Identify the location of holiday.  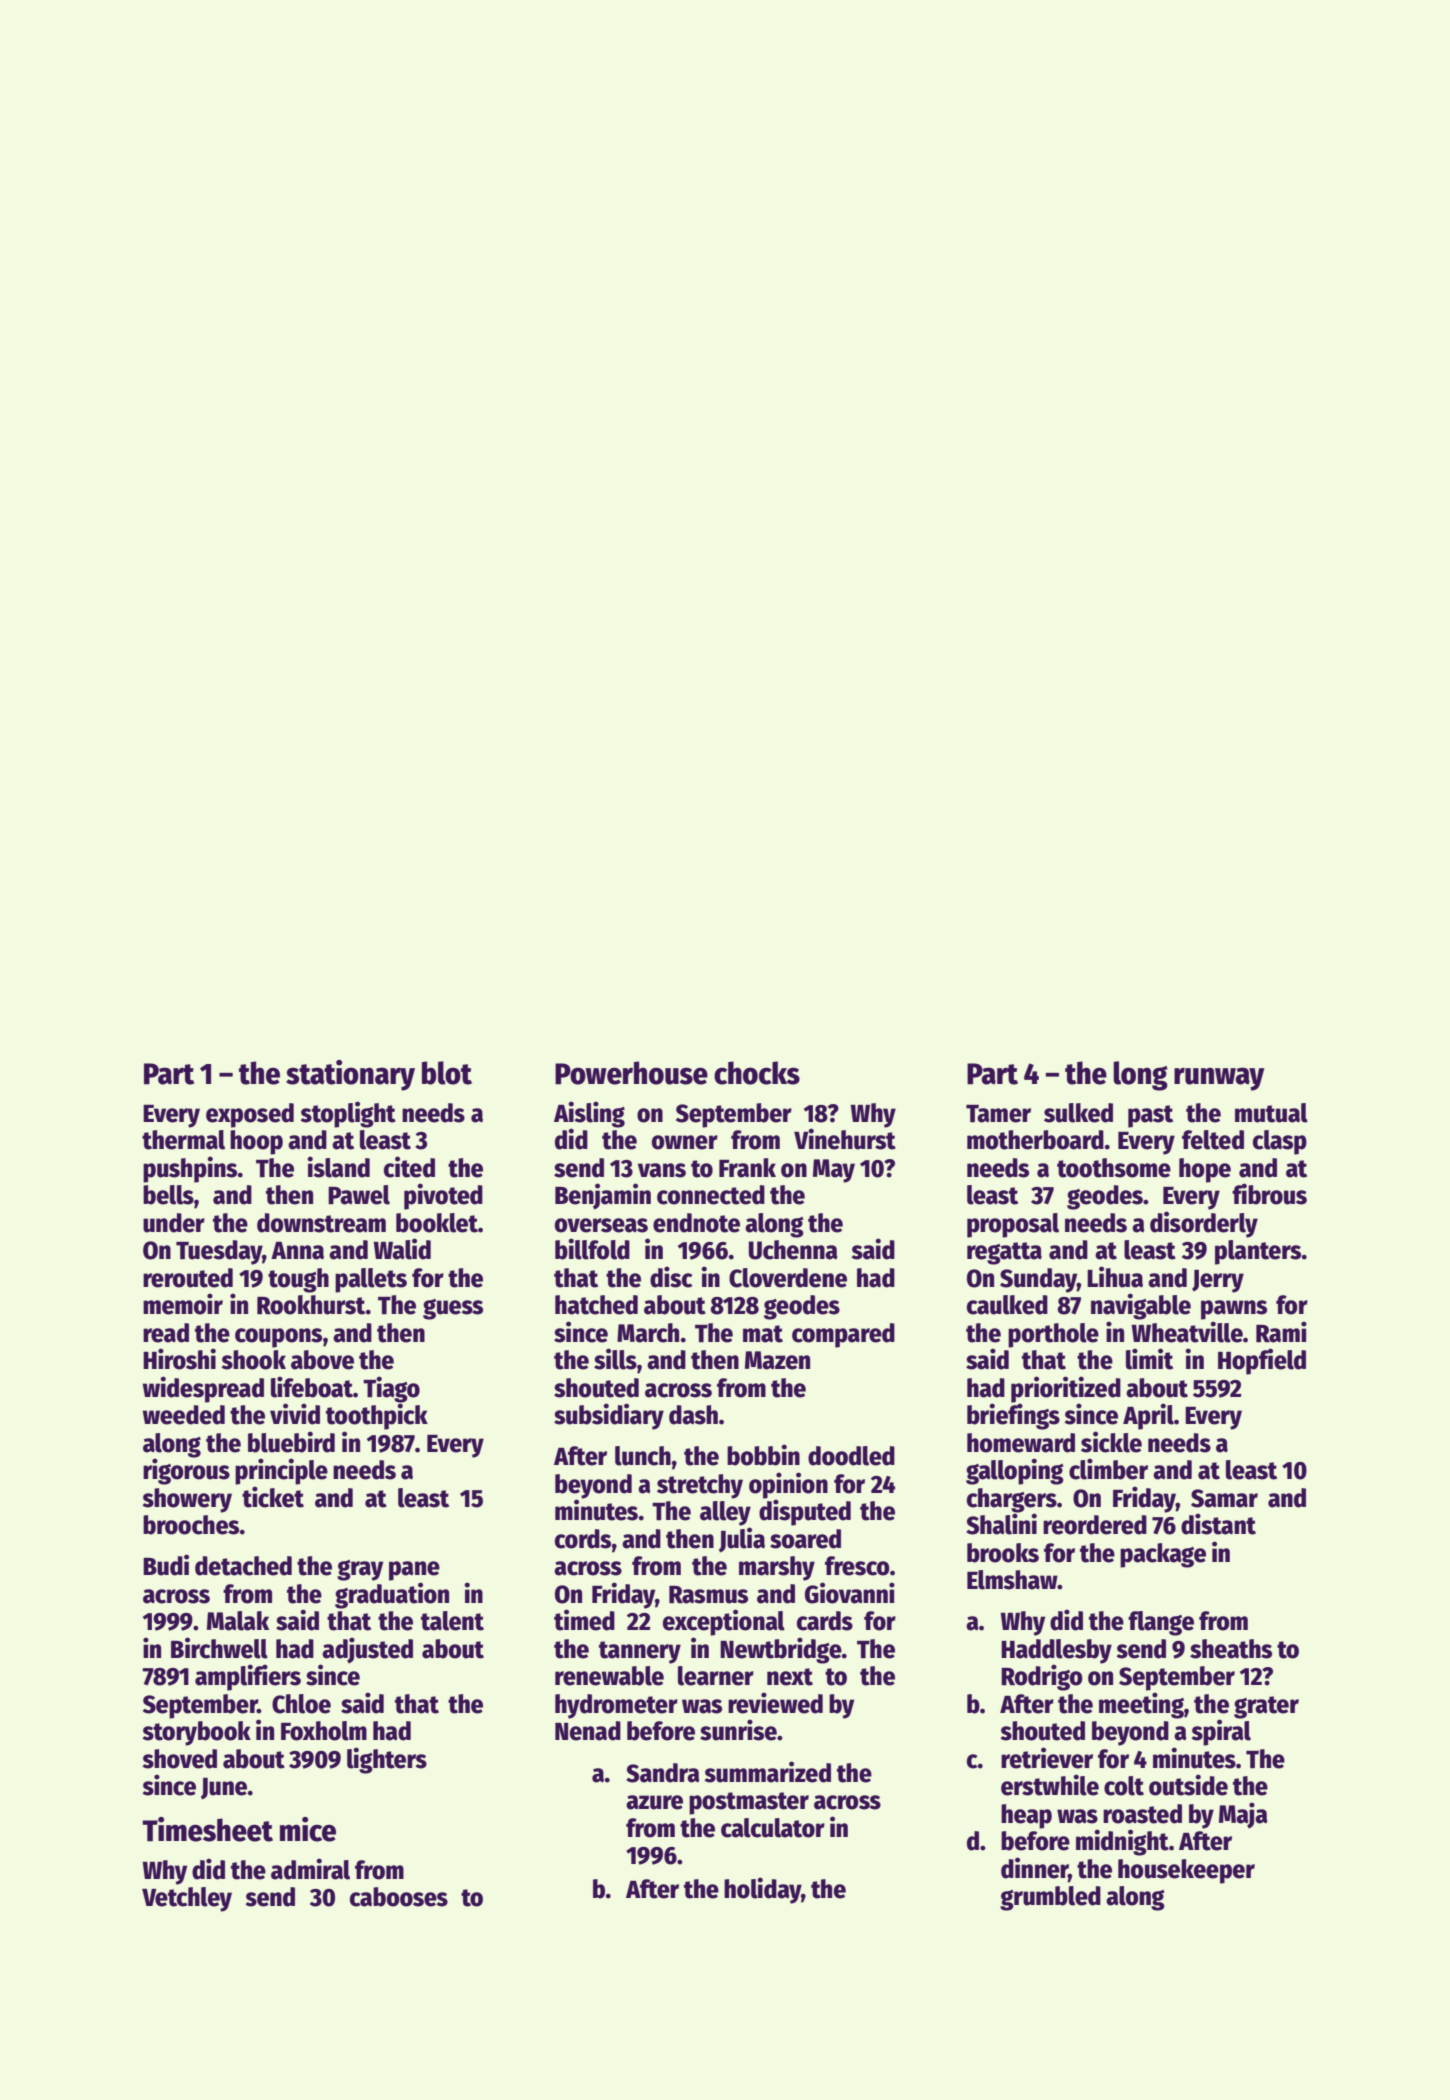
(763, 1890).
